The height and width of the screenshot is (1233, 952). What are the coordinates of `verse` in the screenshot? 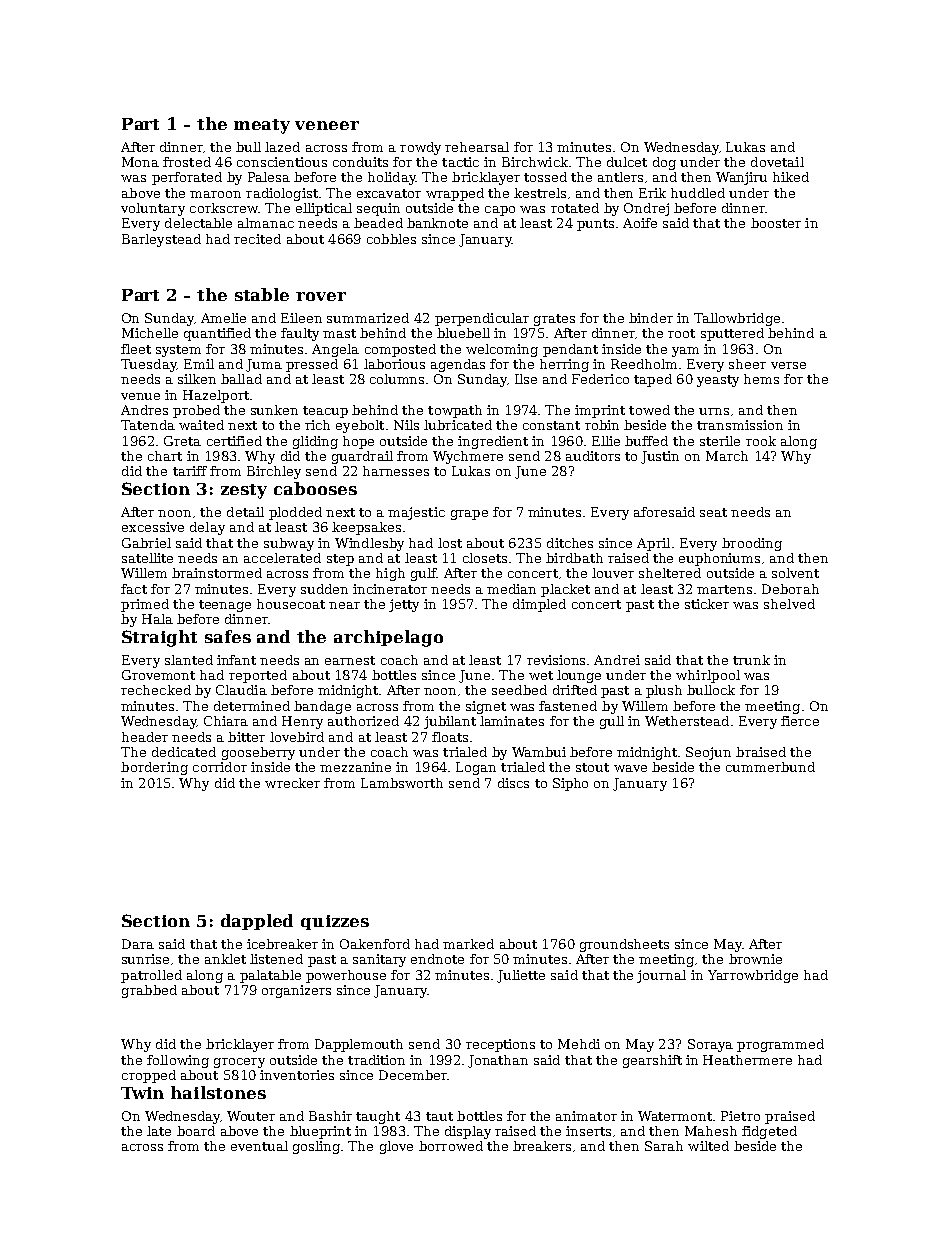 It's located at (788, 365).
